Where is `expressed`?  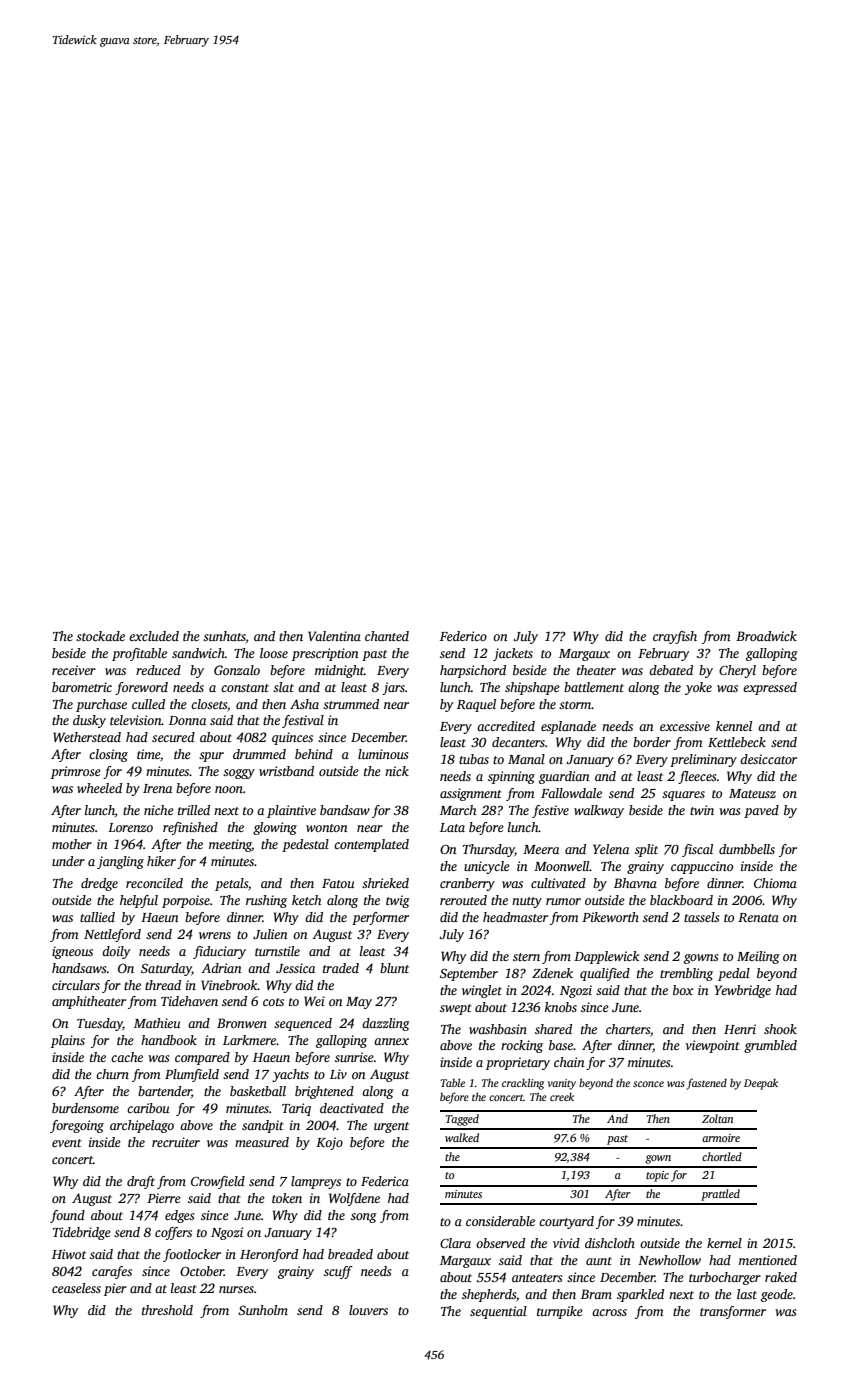
expressed is located at coordinates (770, 688).
